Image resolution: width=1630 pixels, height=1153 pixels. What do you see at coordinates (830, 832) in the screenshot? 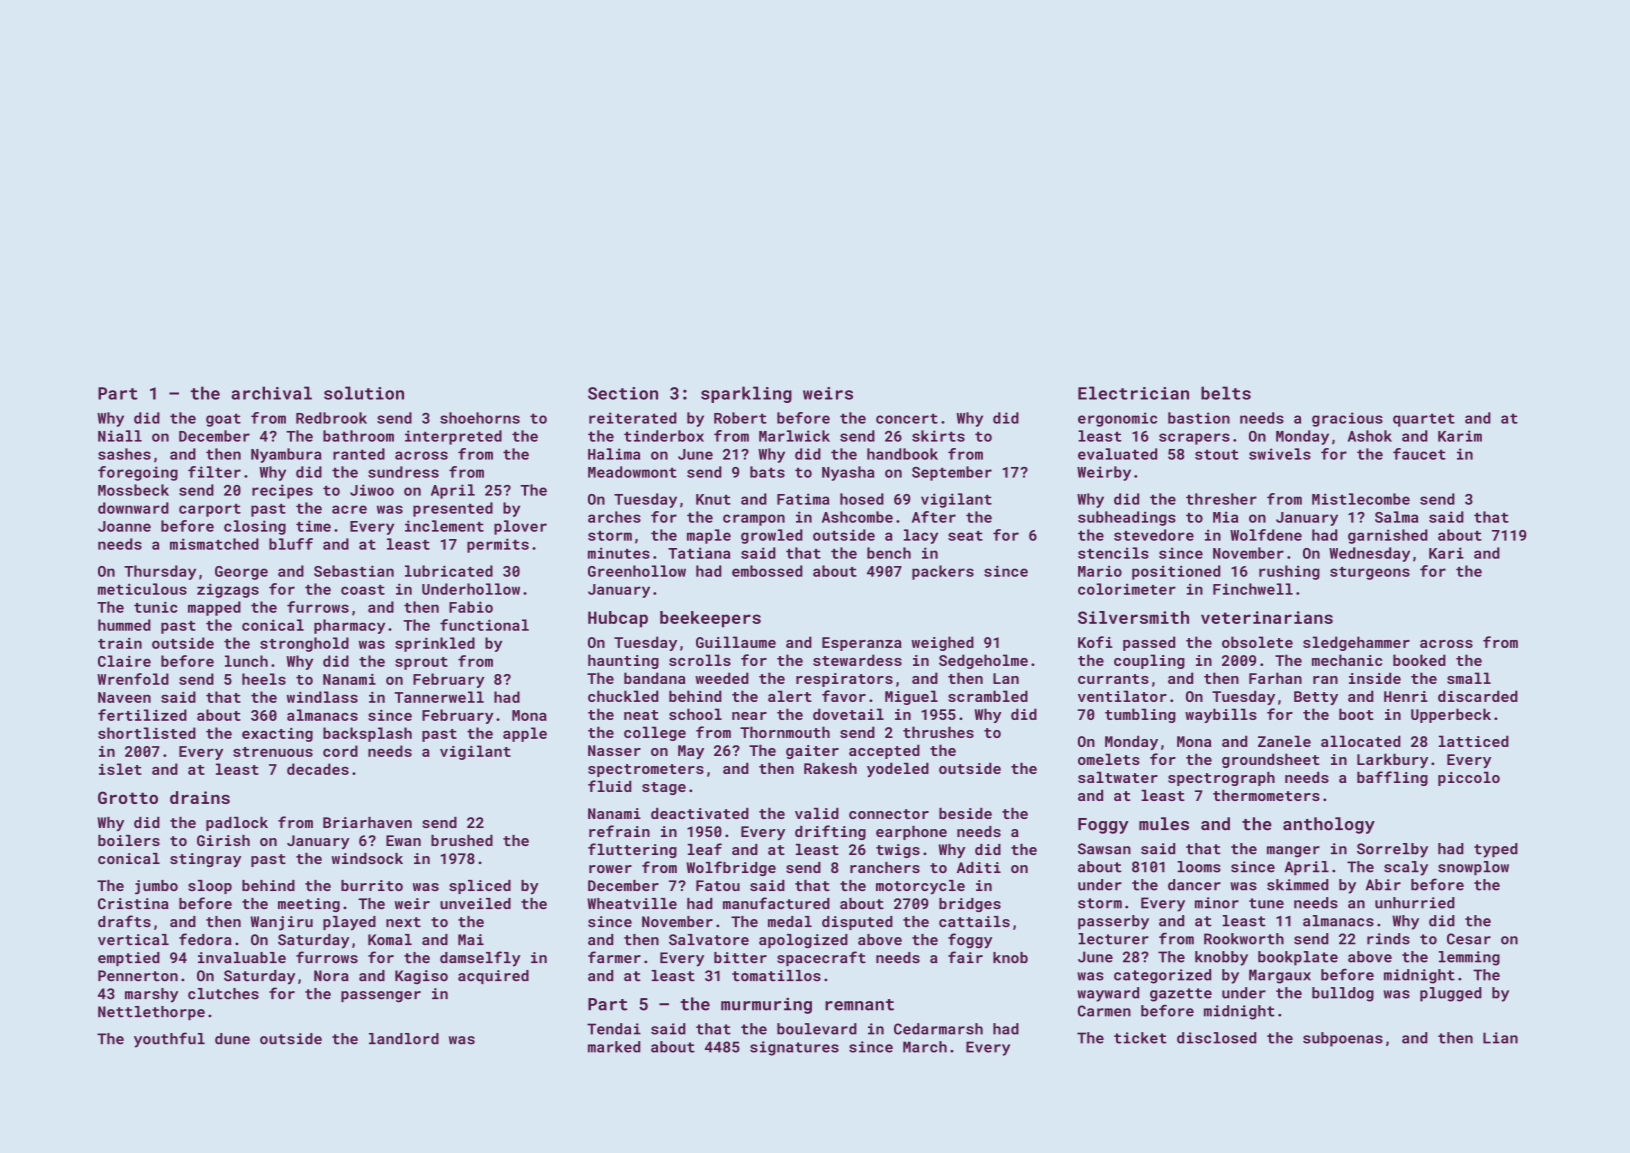
I see `drifting` at bounding box center [830, 832].
